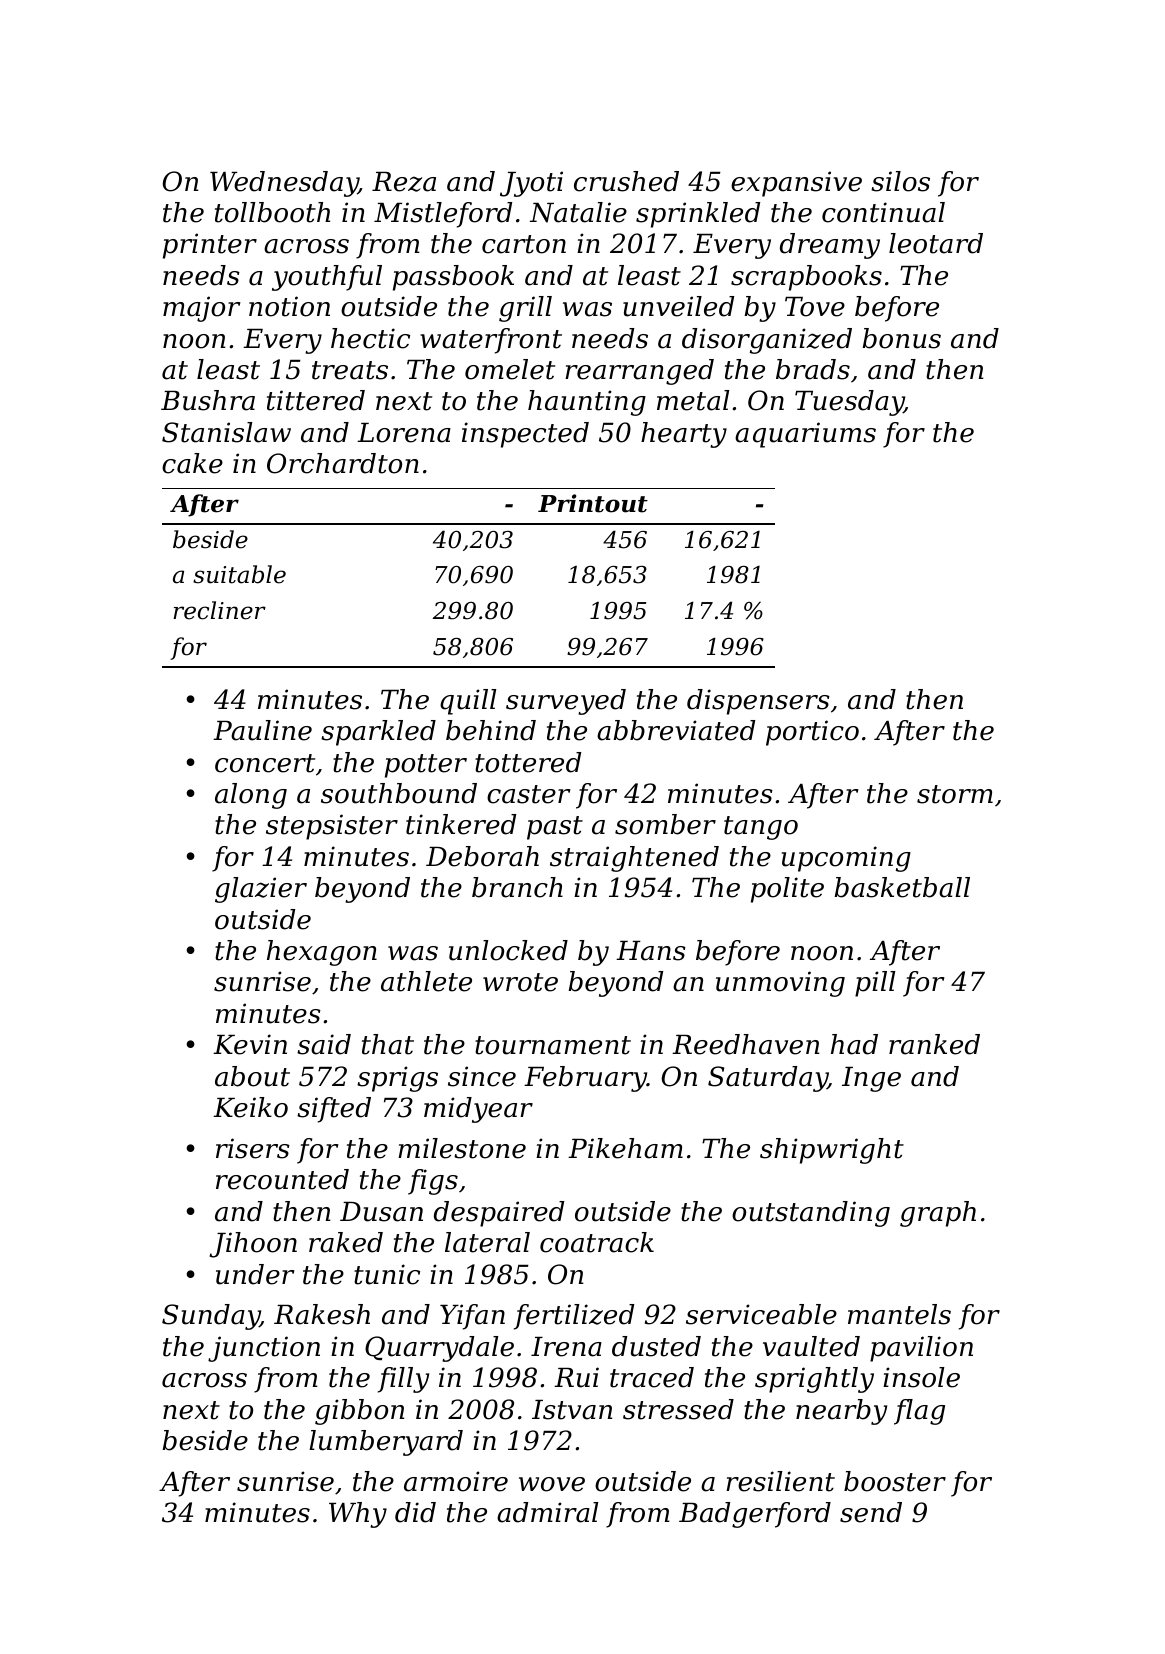  I want to click on coatrack, so click(597, 1242).
